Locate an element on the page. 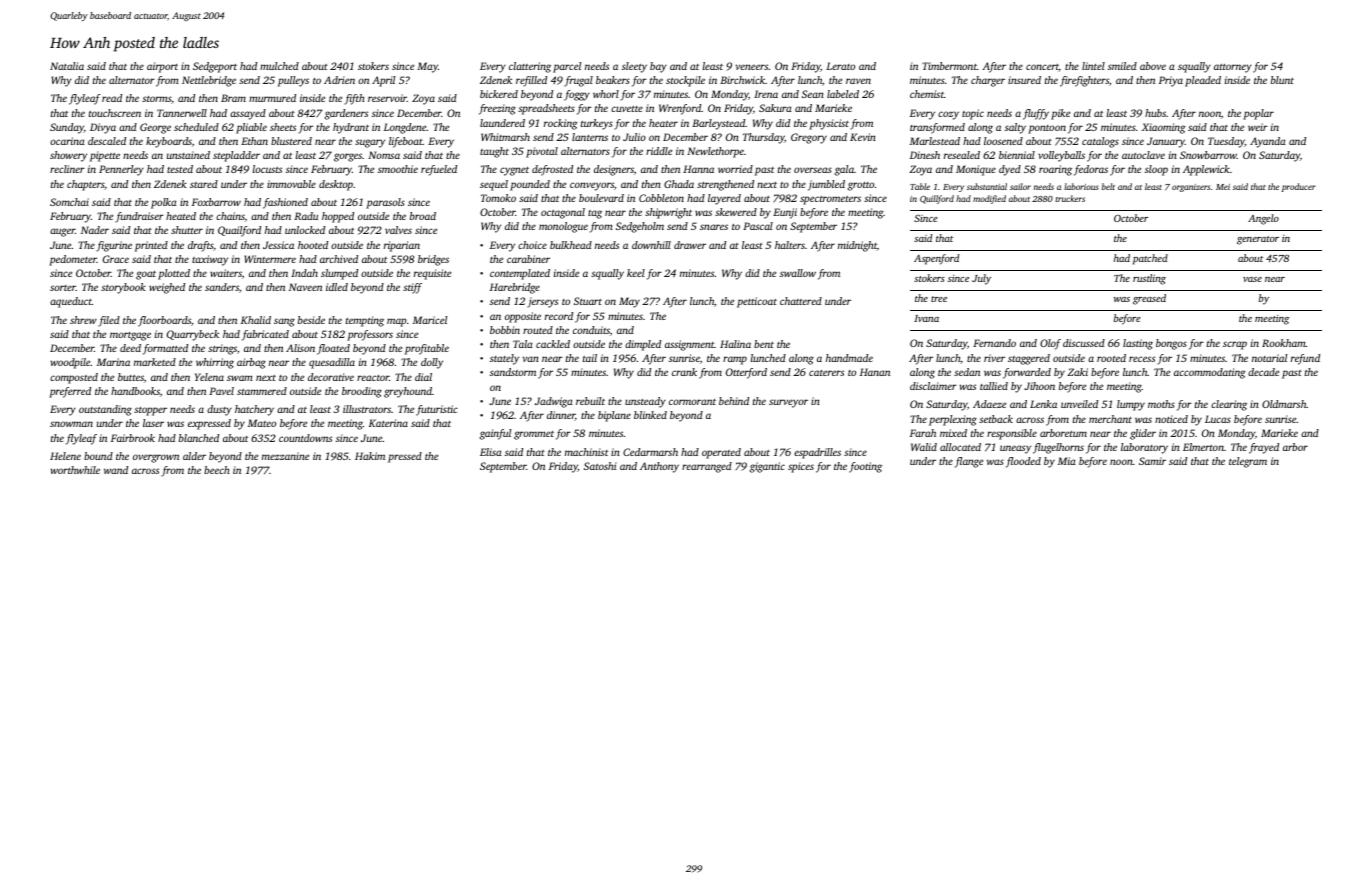 Image resolution: width=1372 pixels, height=887 pixels. forwarded is located at coordinates (1027, 373).
